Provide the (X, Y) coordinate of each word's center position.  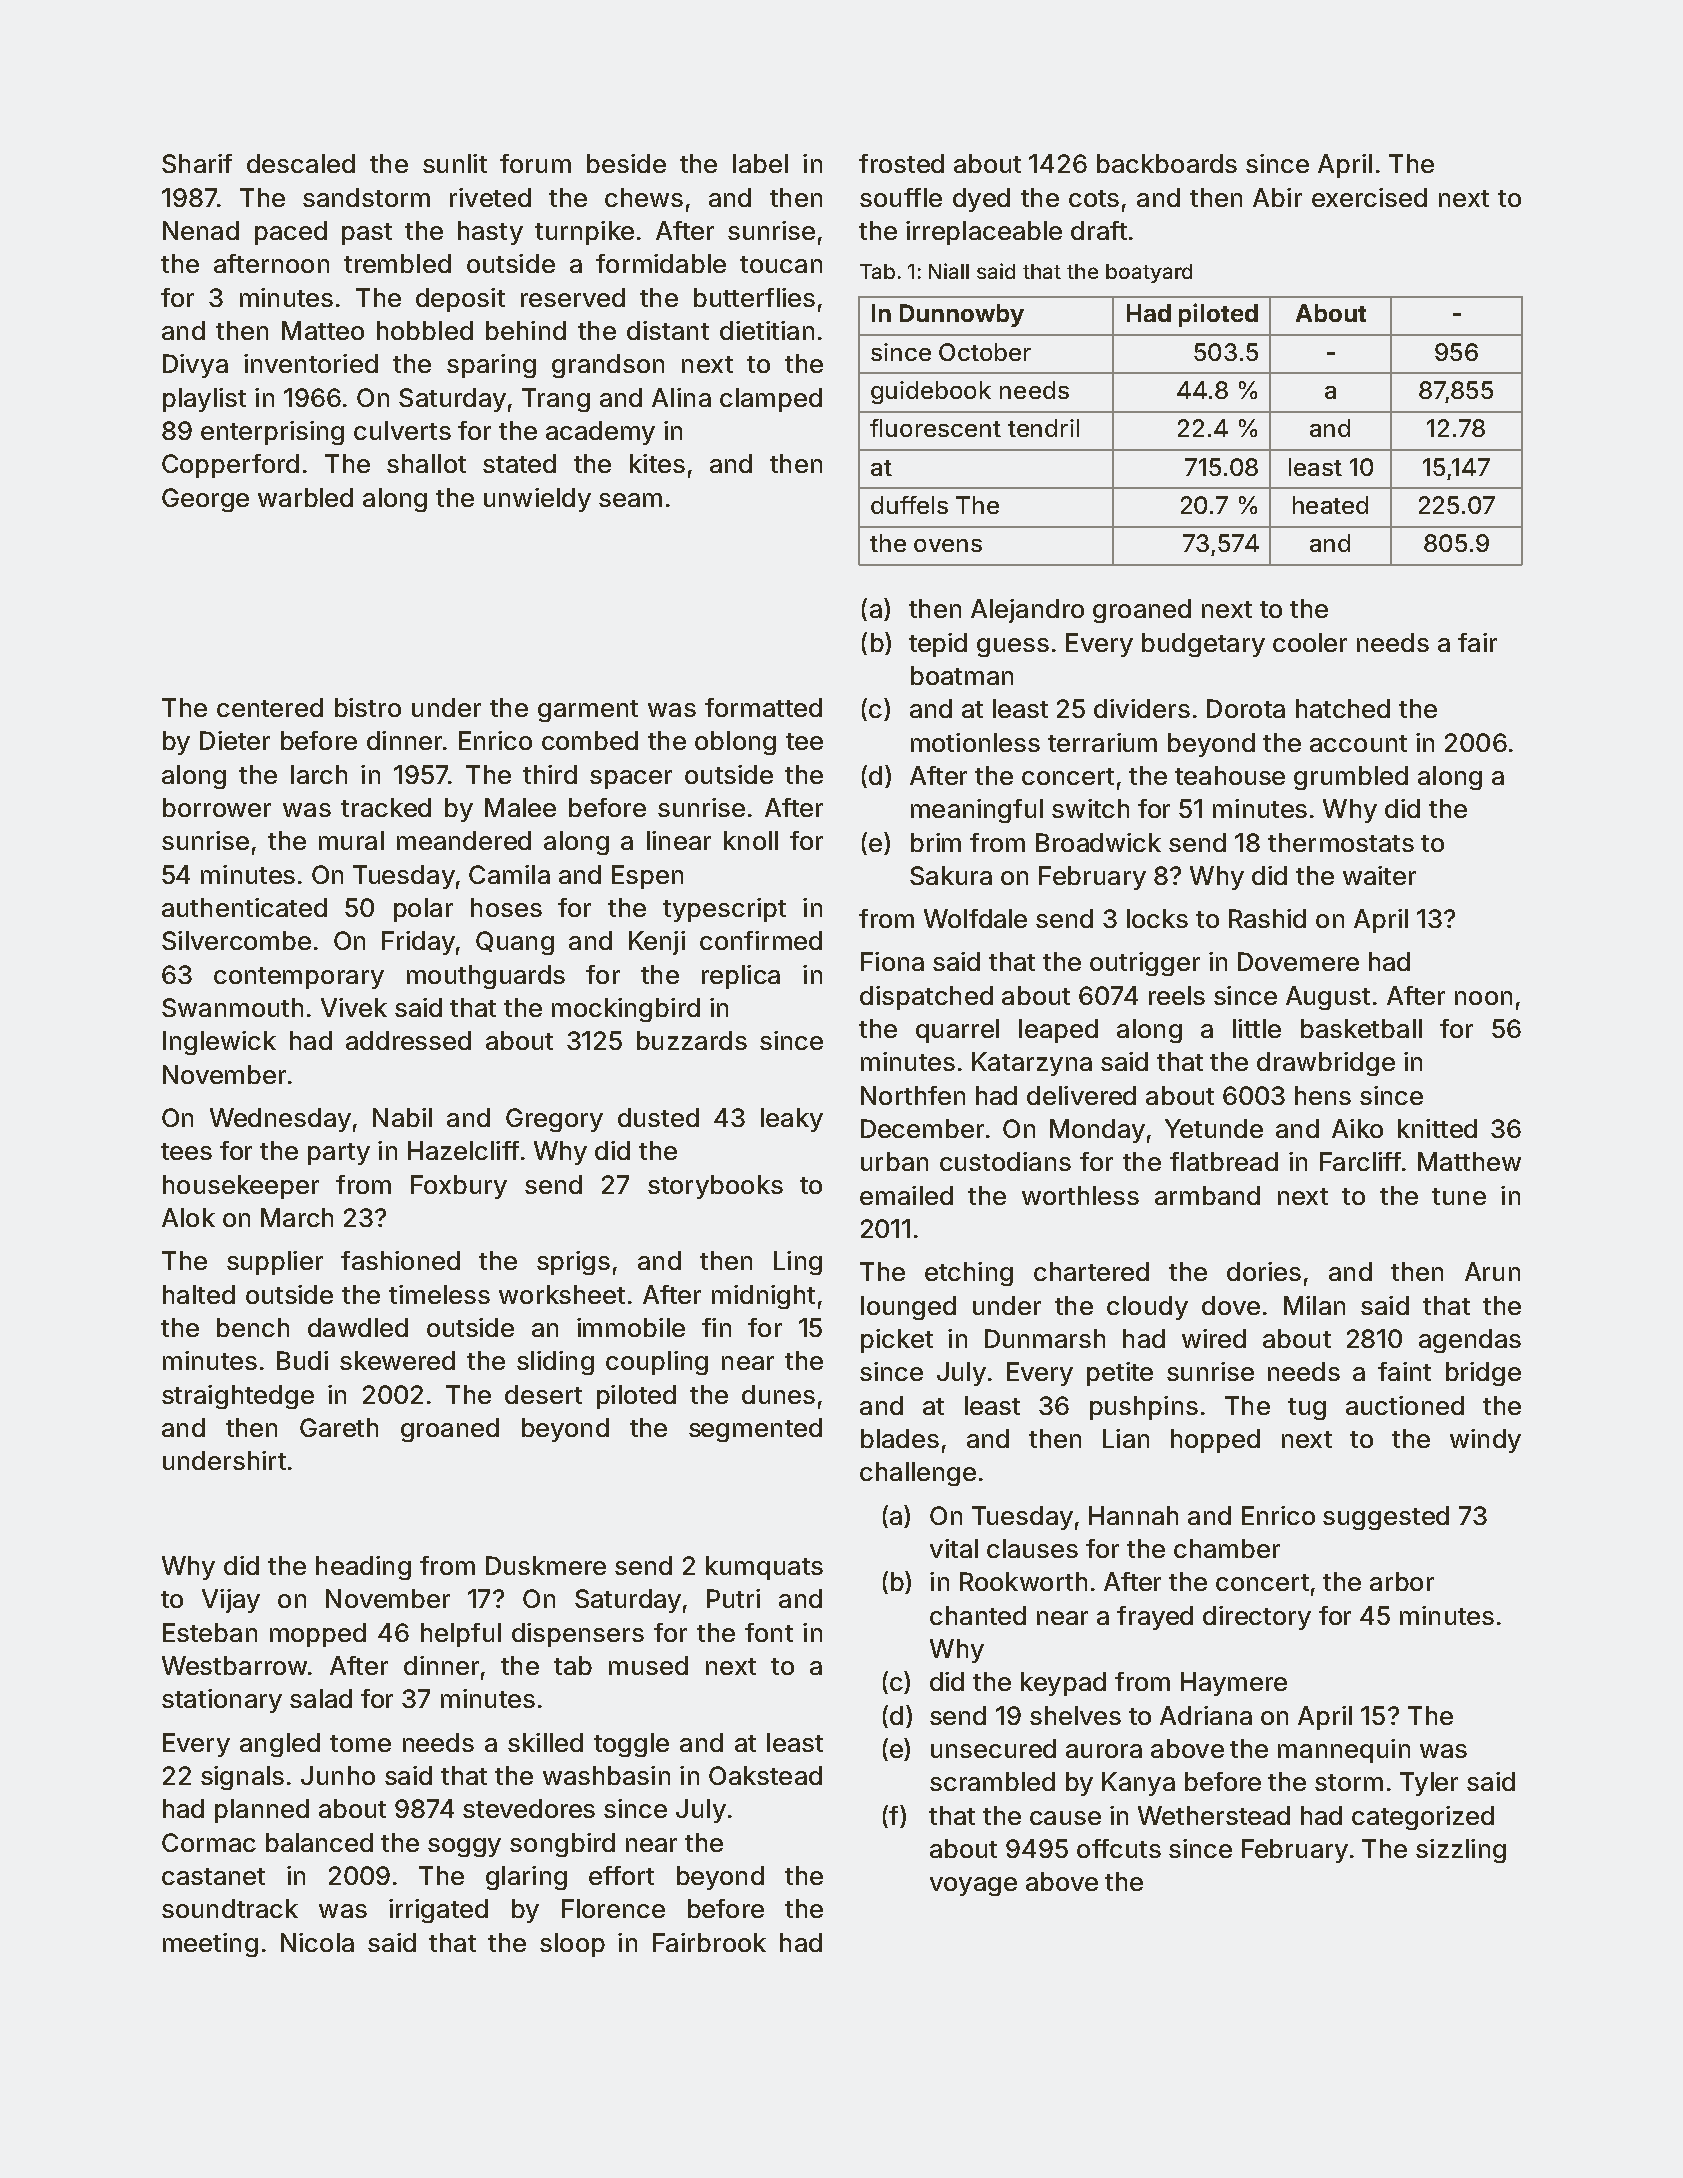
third (550, 774)
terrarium (1102, 742)
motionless (975, 742)
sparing (491, 366)
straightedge (238, 1397)
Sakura (951, 875)
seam (630, 500)
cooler (1310, 642)
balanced (319, 1842)
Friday (418, 943)
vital (954, 1548)
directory (1257, 1618)
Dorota (1246, 708)
